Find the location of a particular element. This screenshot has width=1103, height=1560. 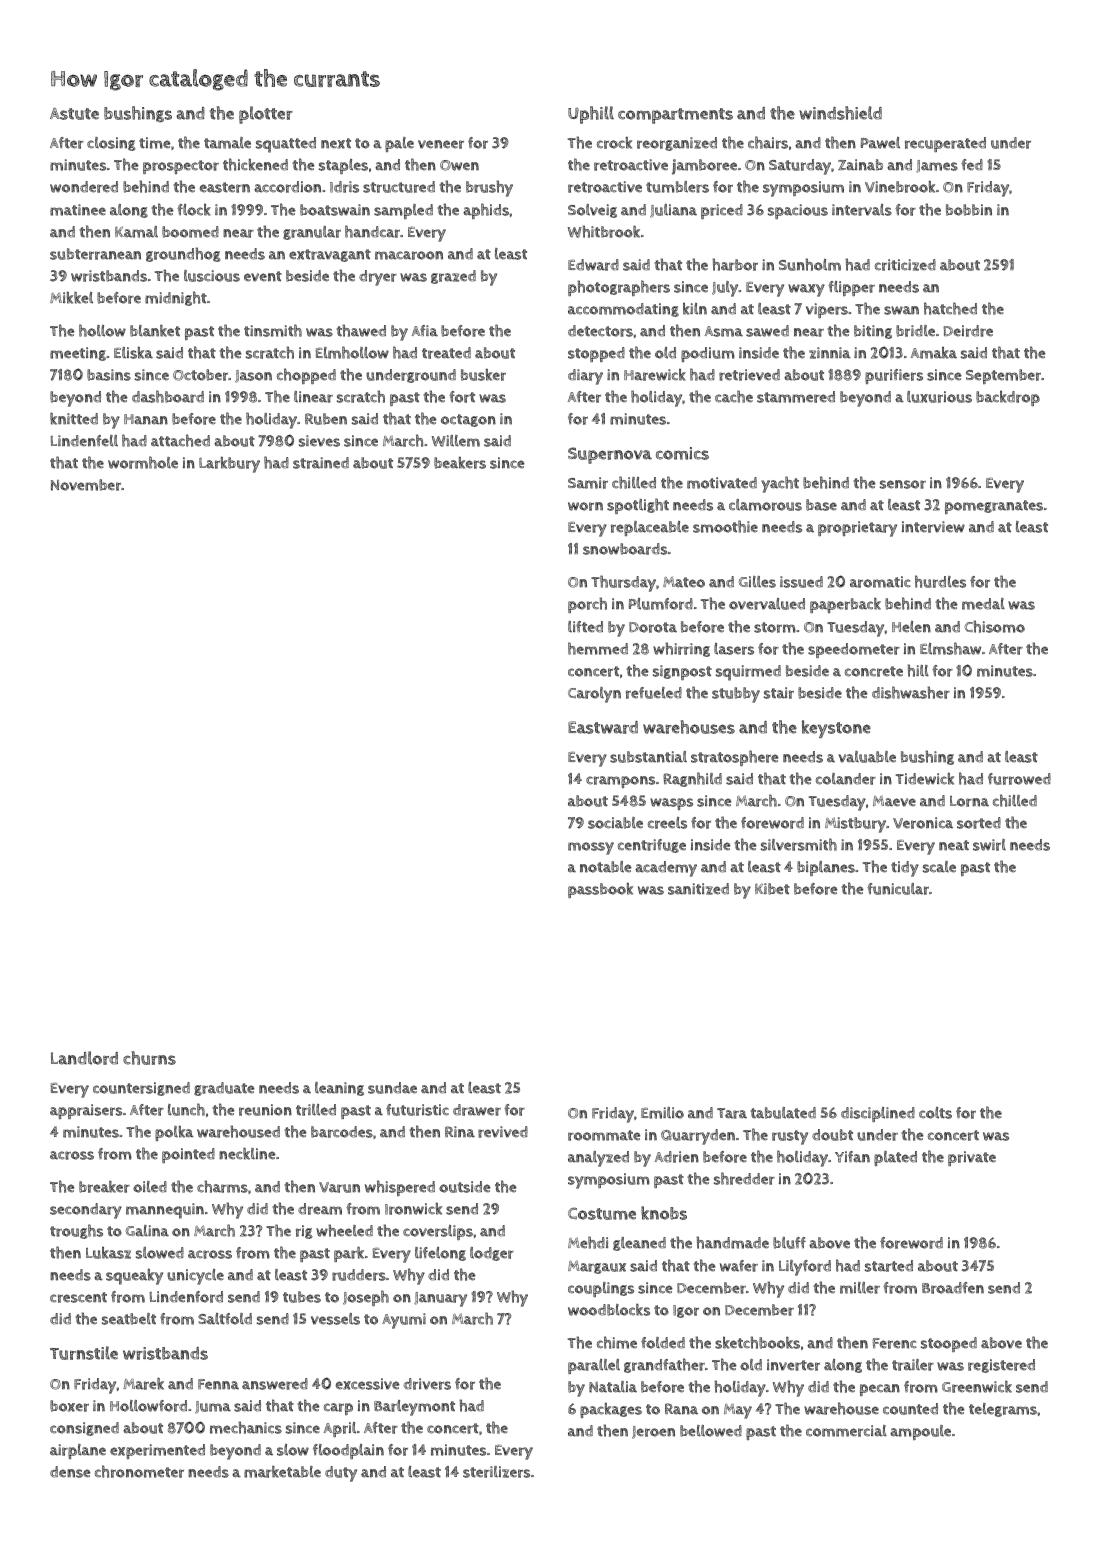

recuperated is located at coordinates (945, 144).
